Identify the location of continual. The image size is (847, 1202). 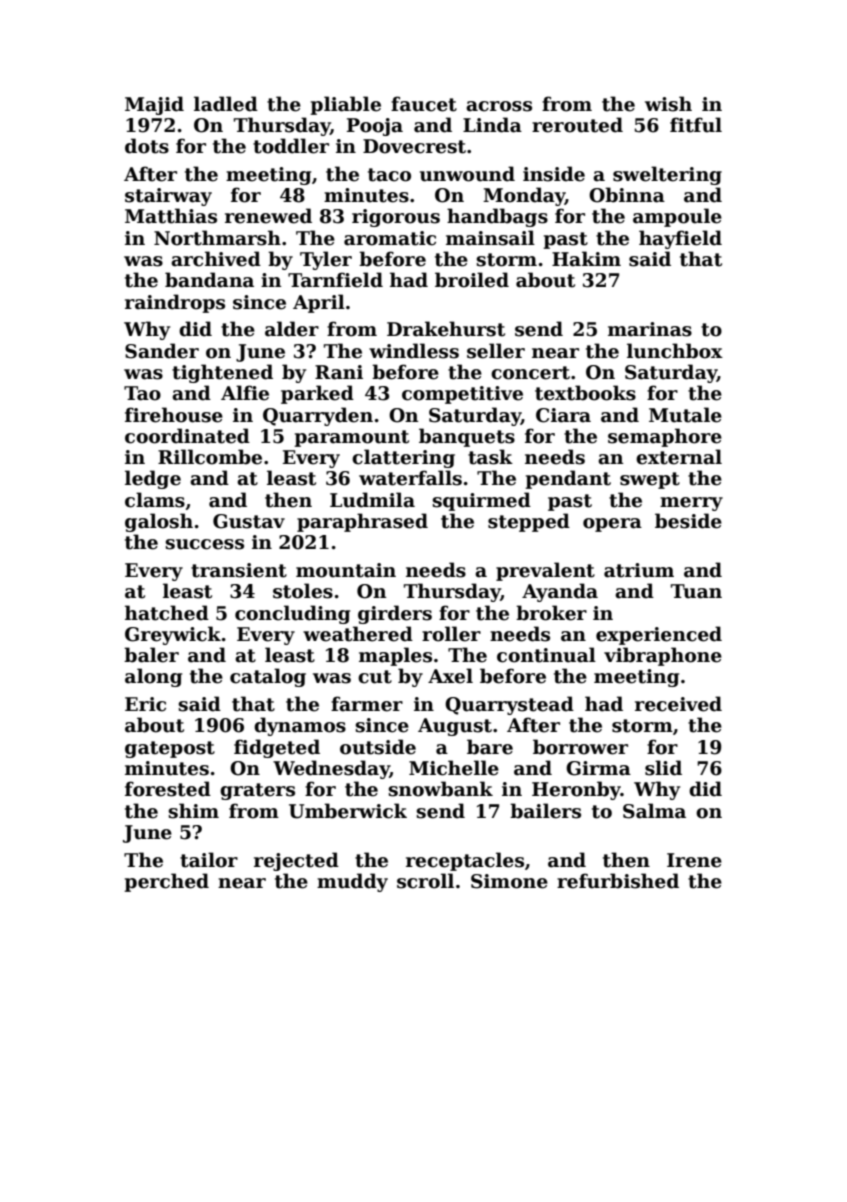
(546, 655).
